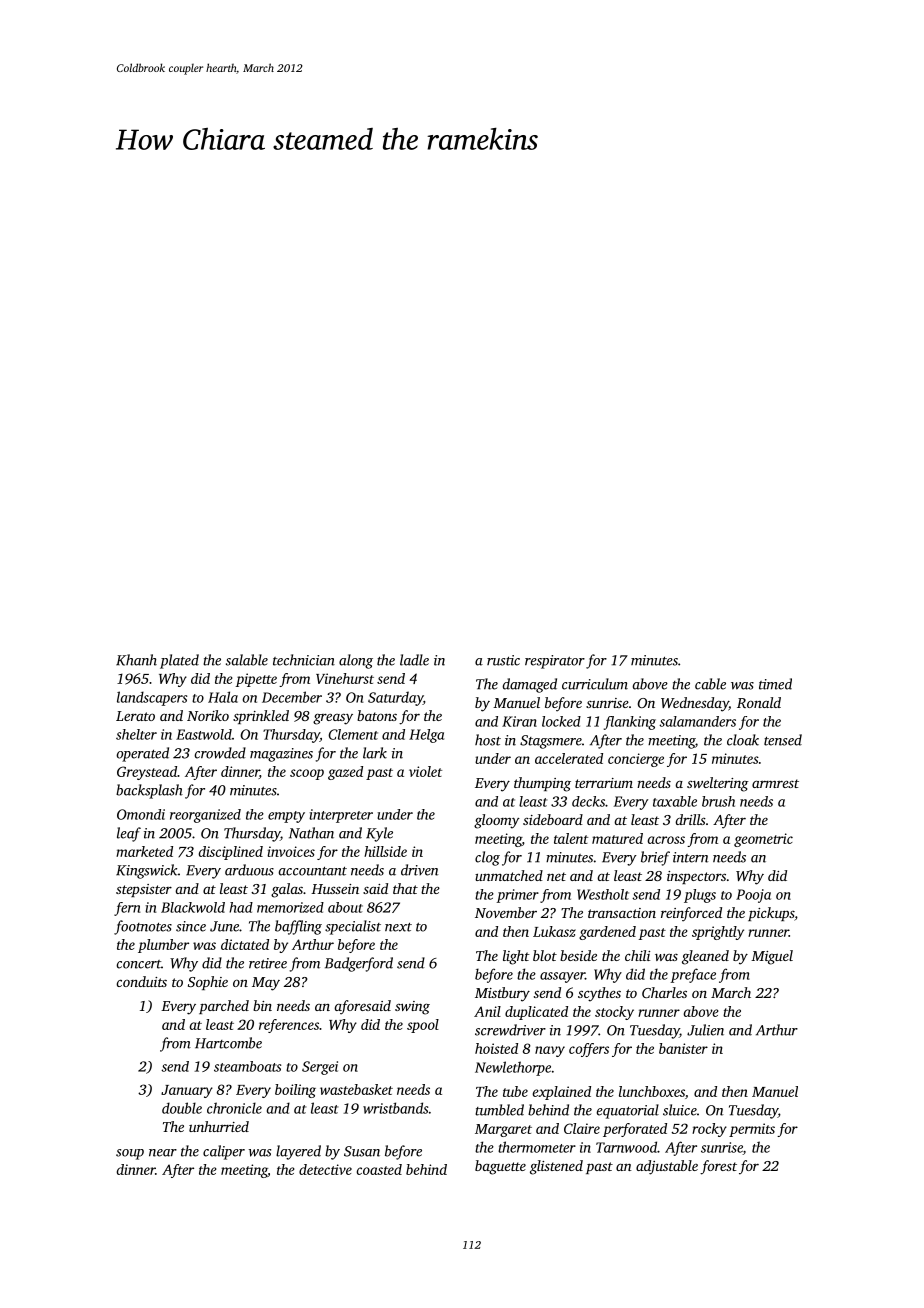 The width and height of the screenshot is (924, 1308). I want to click on magazines, so click(281, 755).
